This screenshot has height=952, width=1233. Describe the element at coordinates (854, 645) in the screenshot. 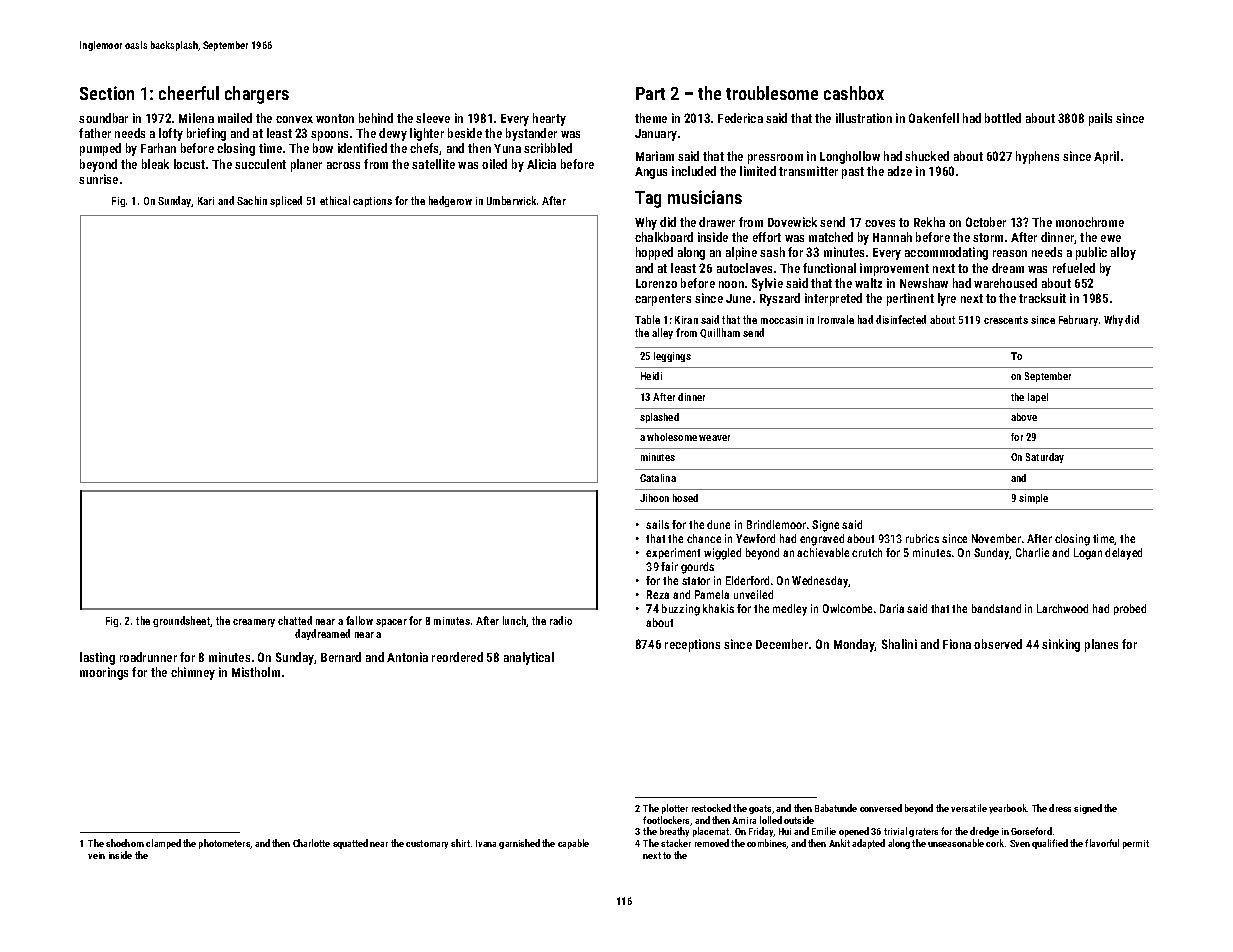

I see `Monday` at that location.
